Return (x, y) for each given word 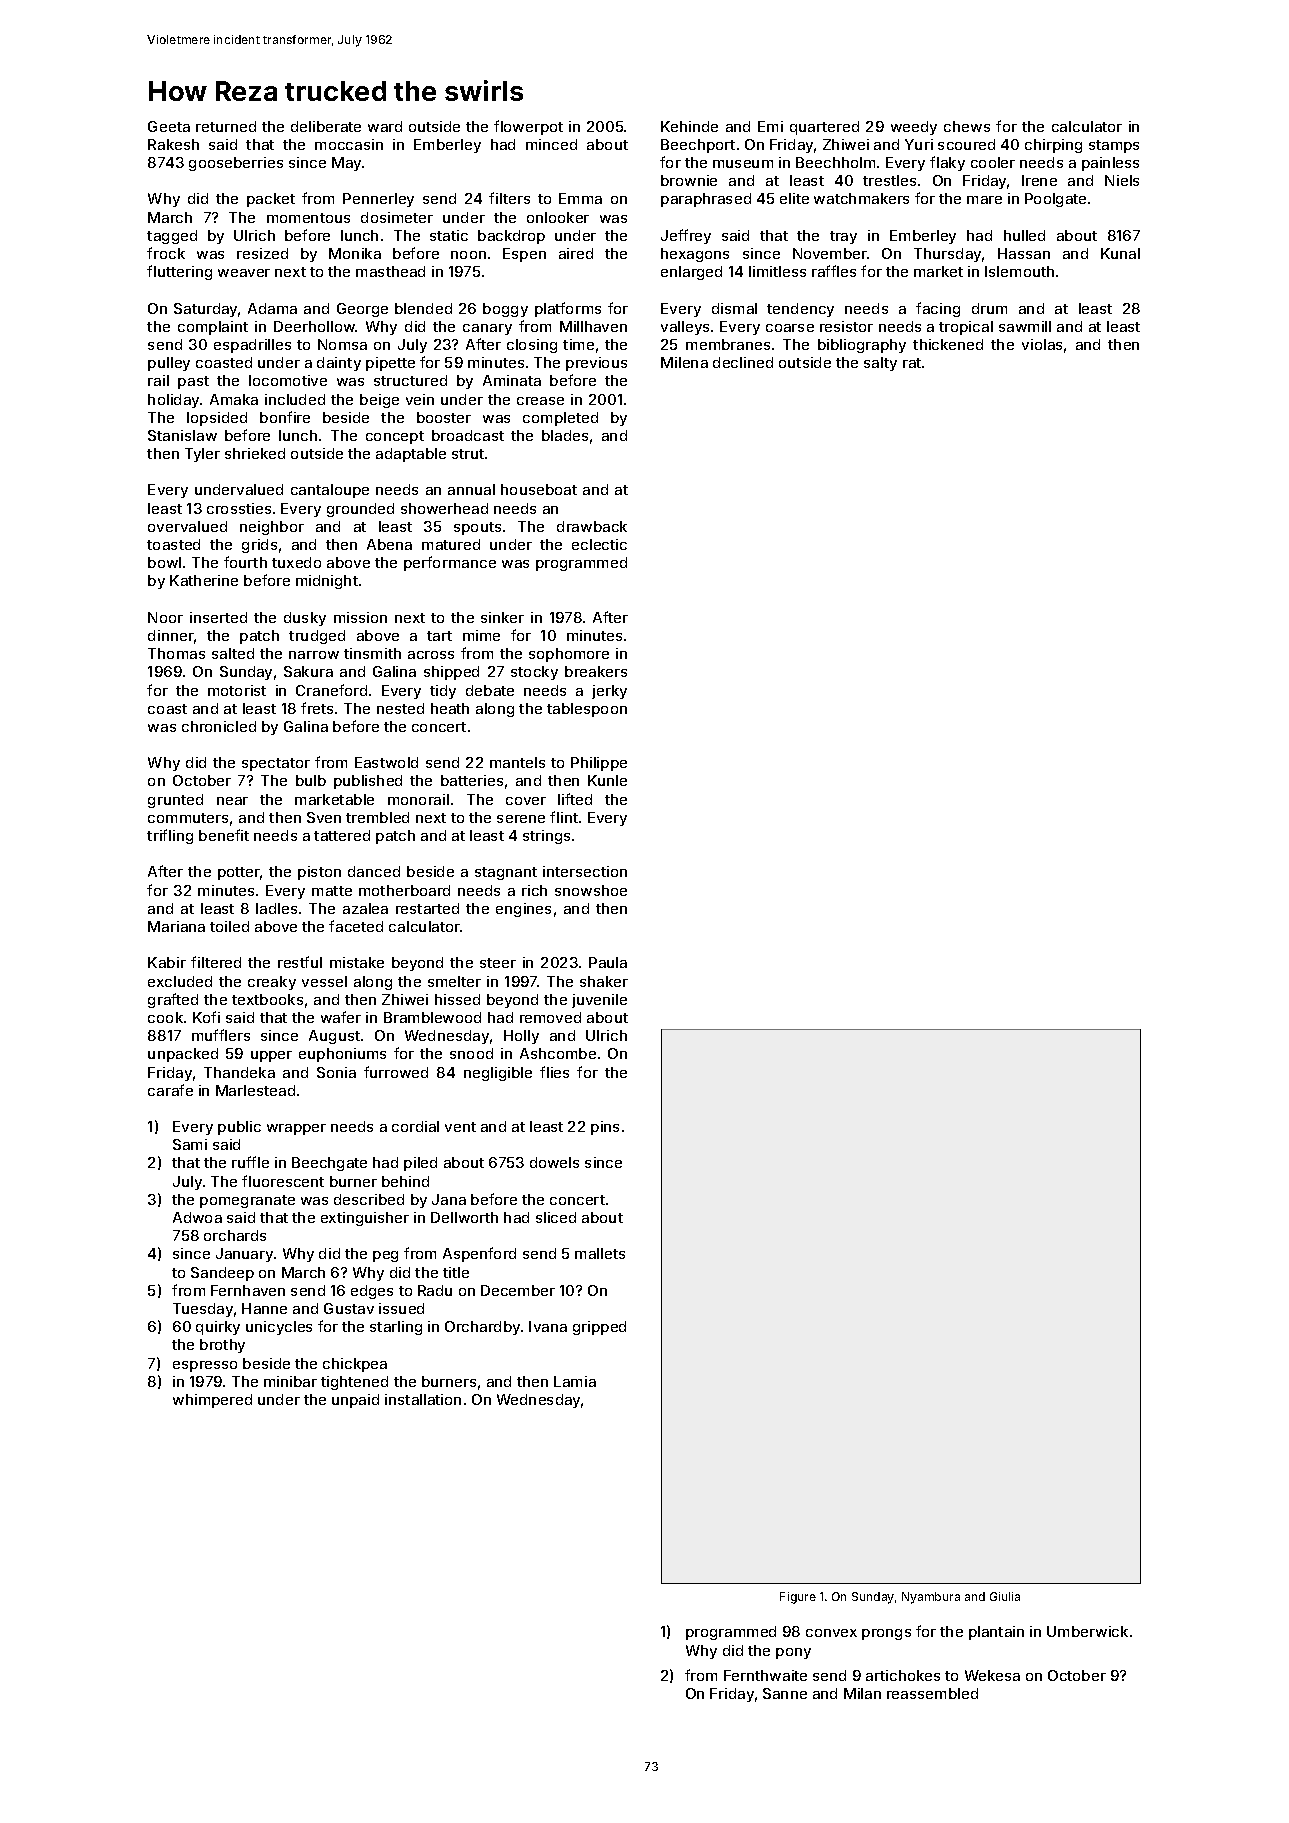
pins (605, 1128)
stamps (1114, 146)
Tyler (202, 455)
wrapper (296, 1129)
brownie (689, 180)
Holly (521, 1037)
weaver (244, 273)
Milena (684, 362)
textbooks (267, 999)
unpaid (355, 1401)
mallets (600, 1253)
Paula (608, 962)
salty (880, 364)
